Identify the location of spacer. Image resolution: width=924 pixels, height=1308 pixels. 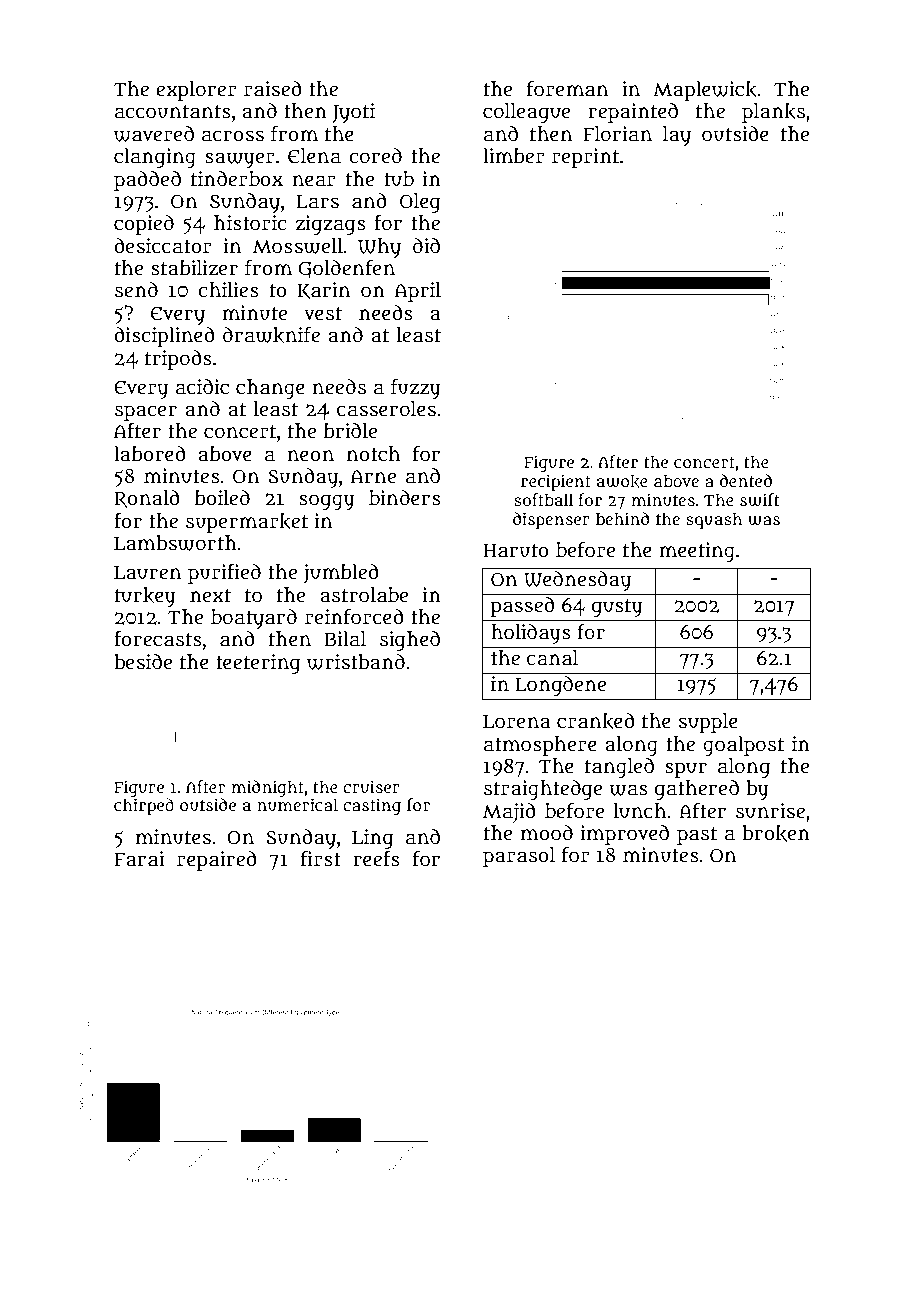
(146, 413).
